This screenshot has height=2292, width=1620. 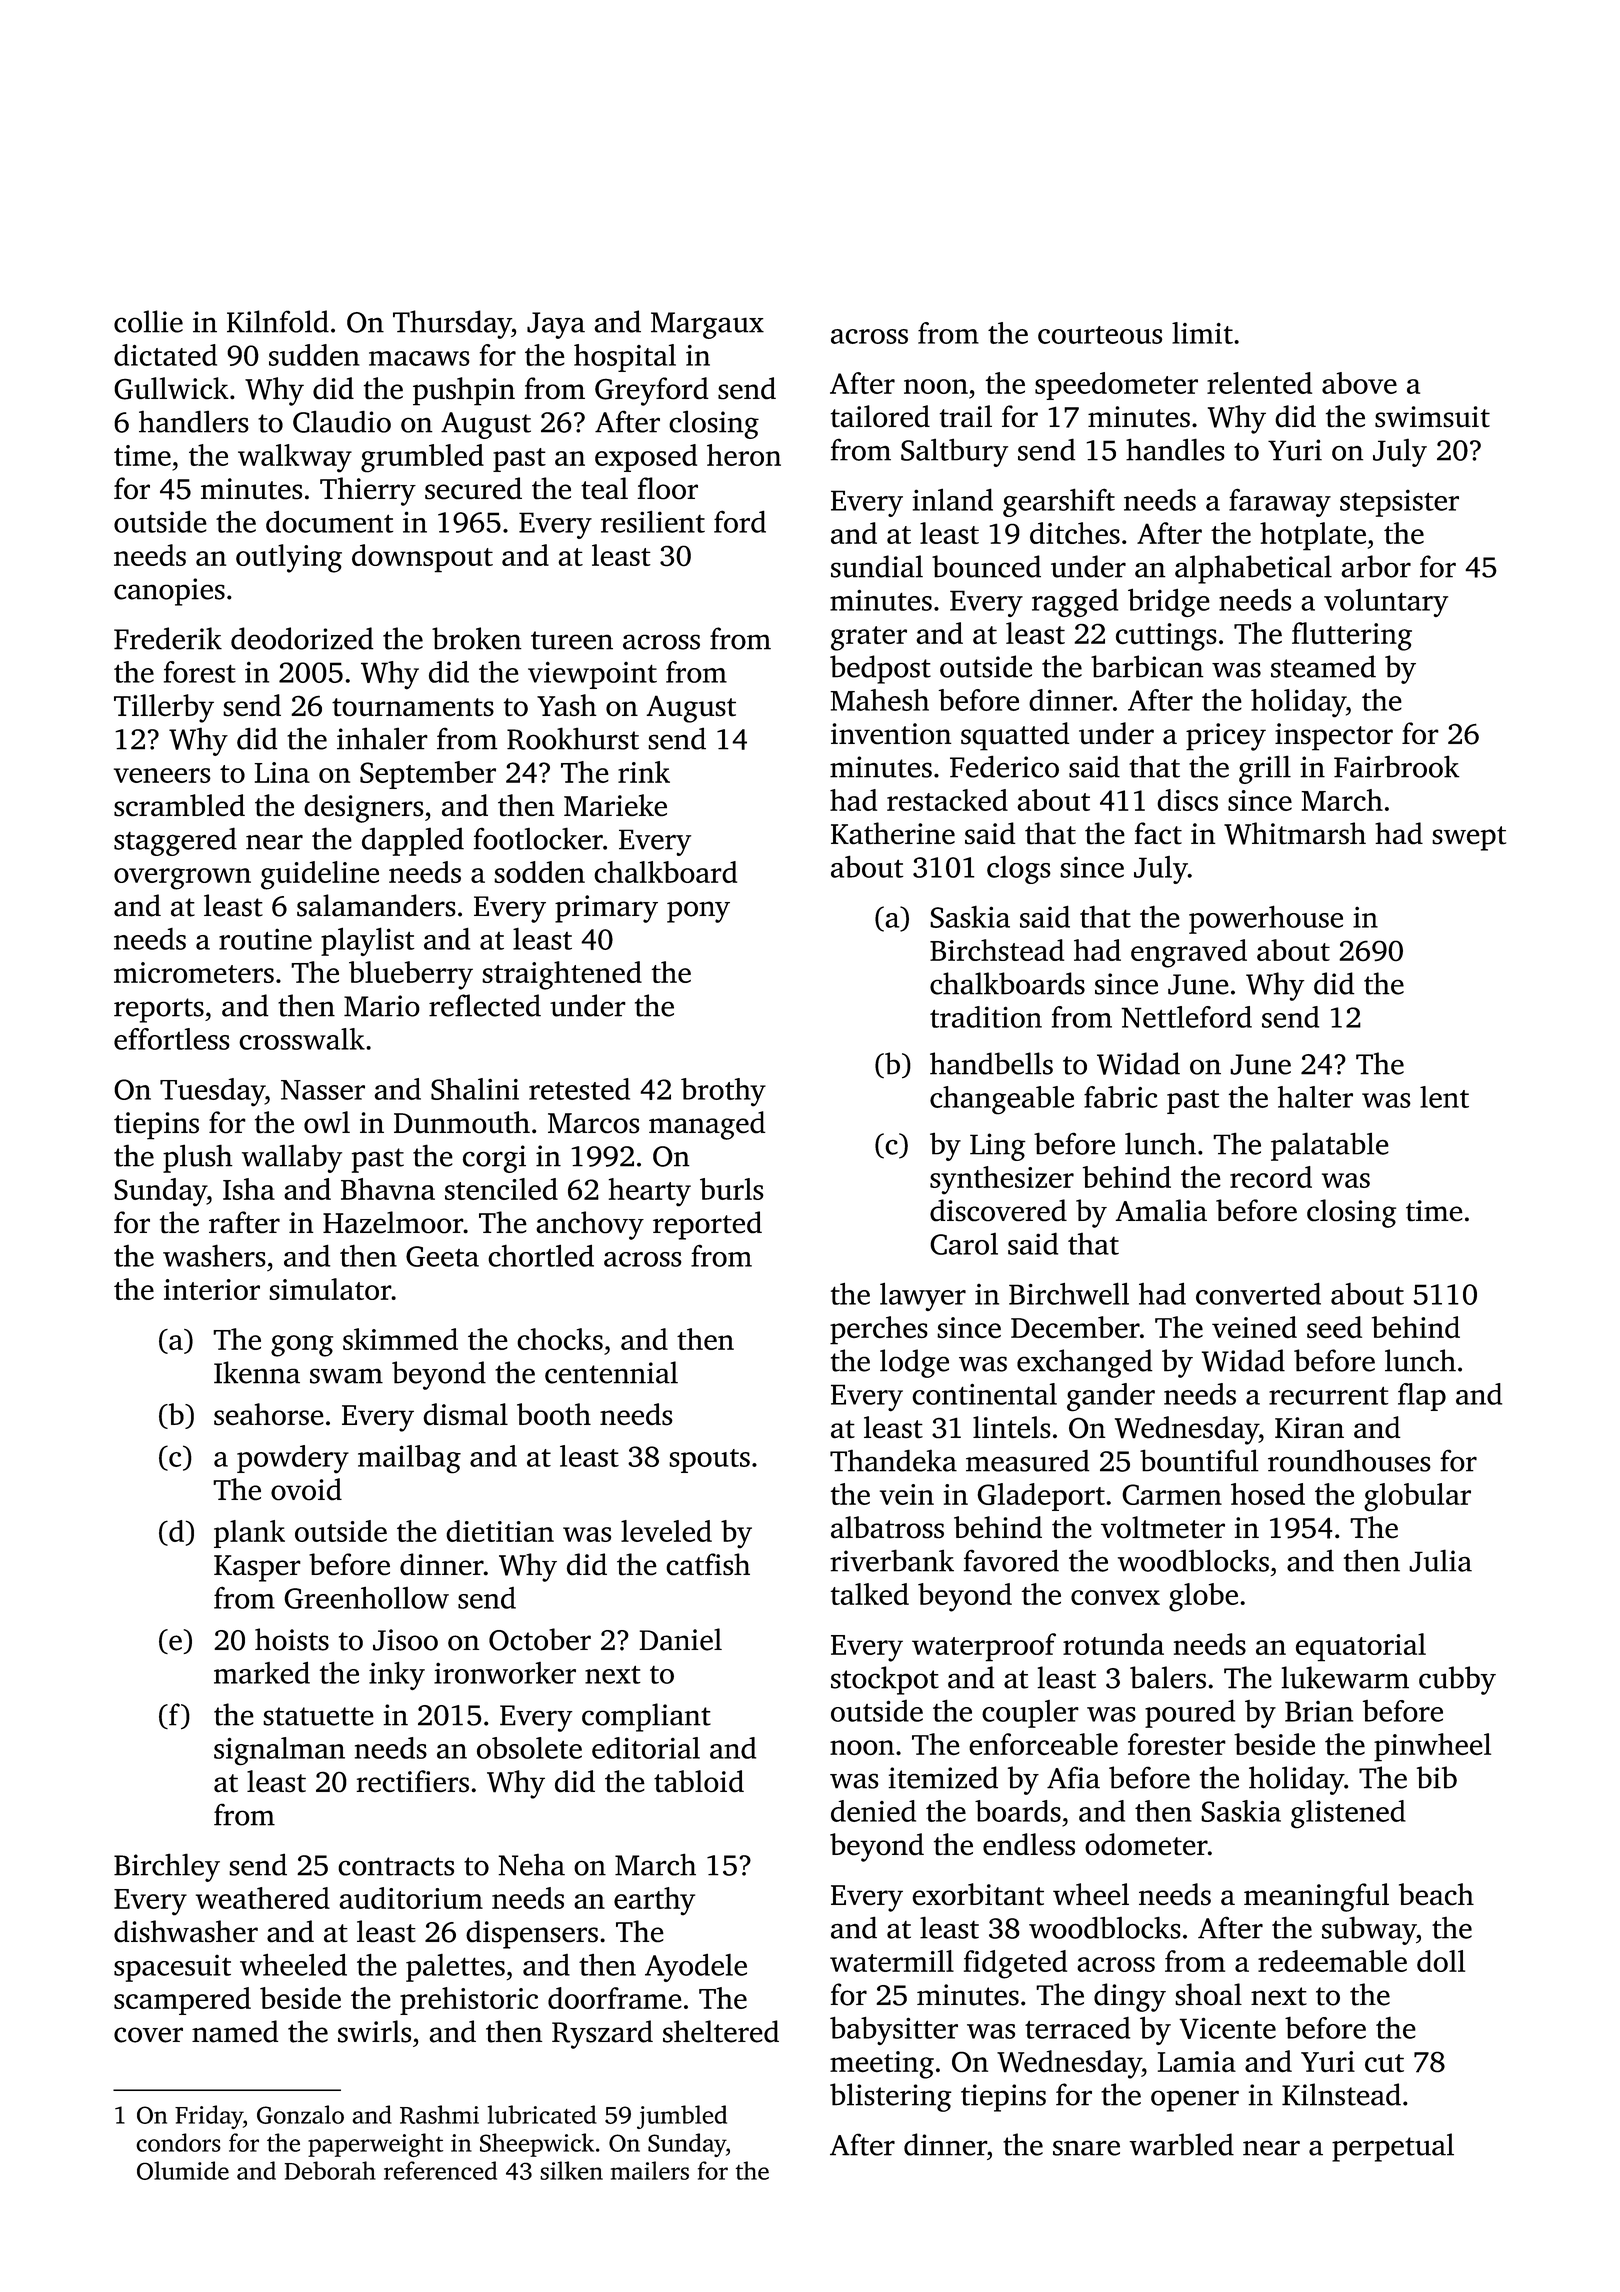 I want to click on courteous, so click(x=1100, y=335).
